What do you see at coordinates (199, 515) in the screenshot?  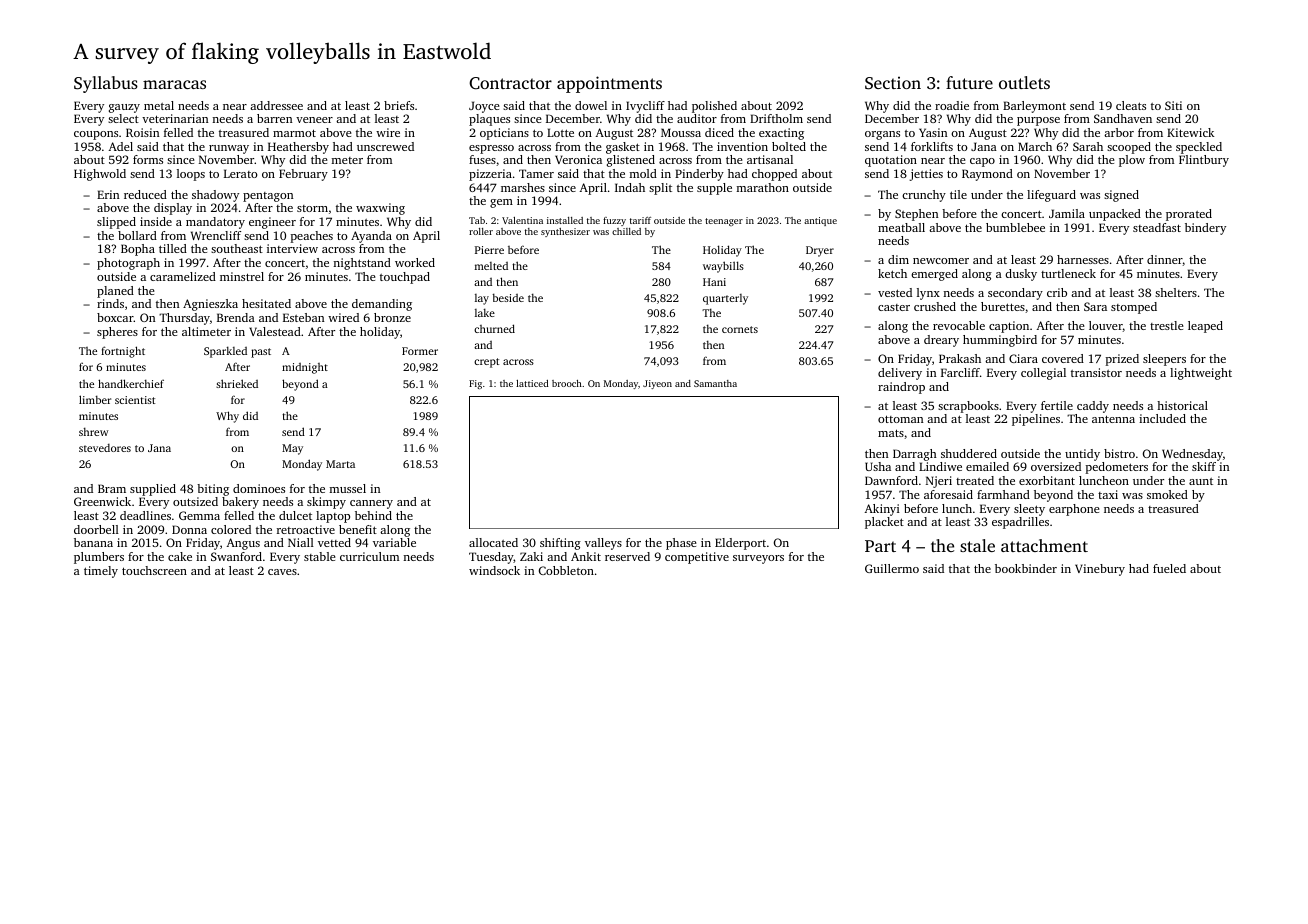 I see `Gemma` at bounding box center [199, 515].
